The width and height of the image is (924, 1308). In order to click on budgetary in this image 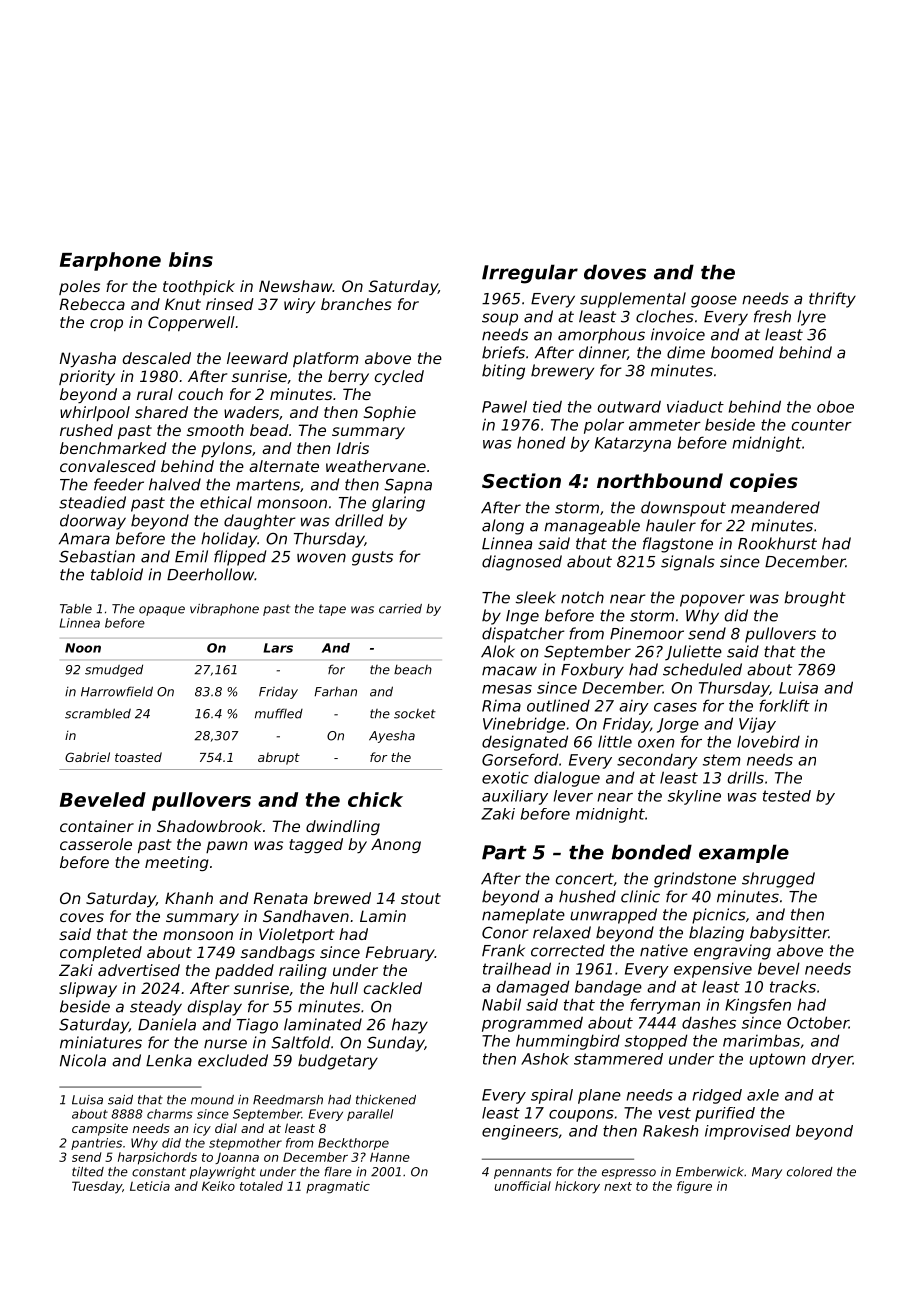, I will do `click(338, 1062)`.
